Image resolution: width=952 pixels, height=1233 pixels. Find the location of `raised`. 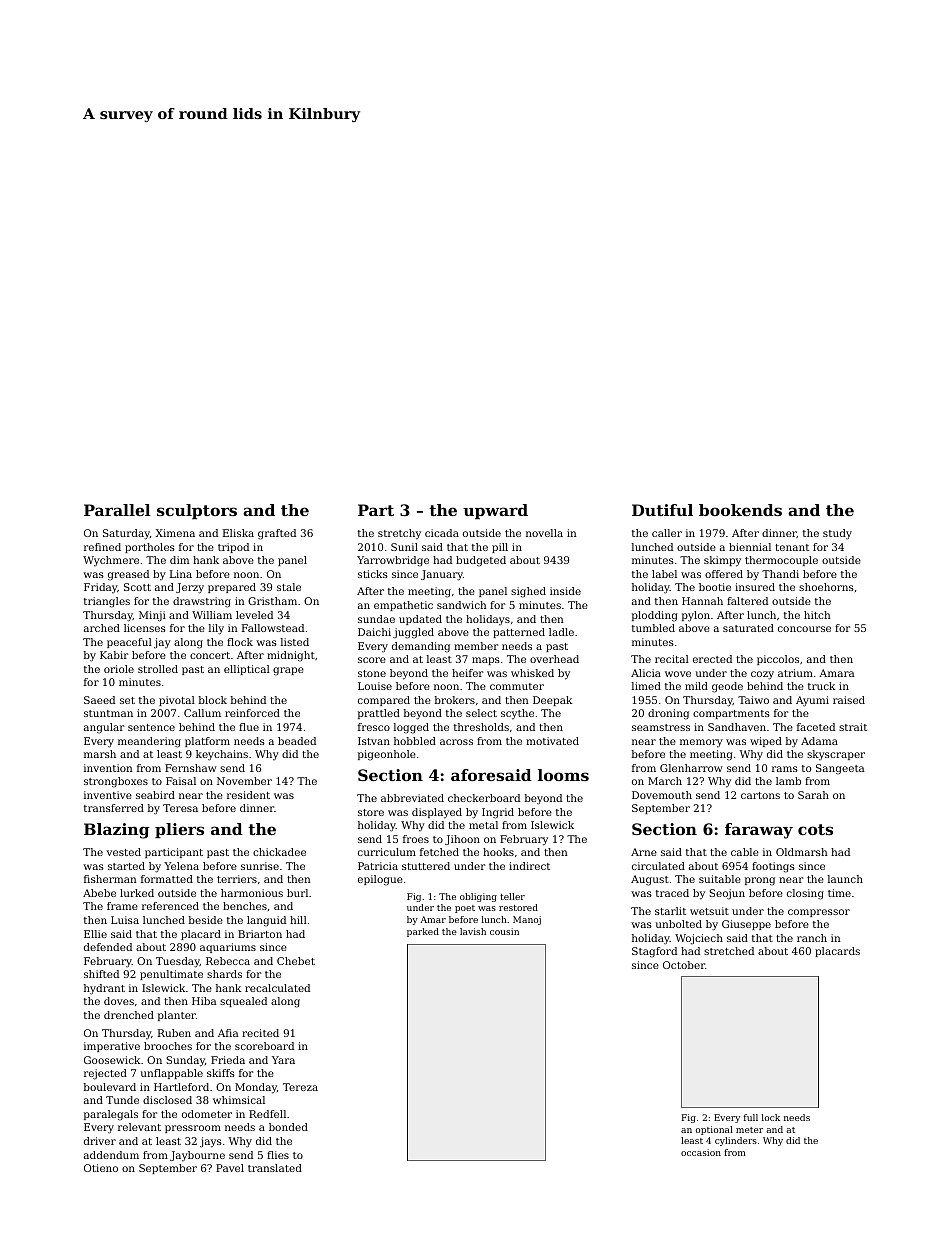

raised is located at coordinates (849, 700).
